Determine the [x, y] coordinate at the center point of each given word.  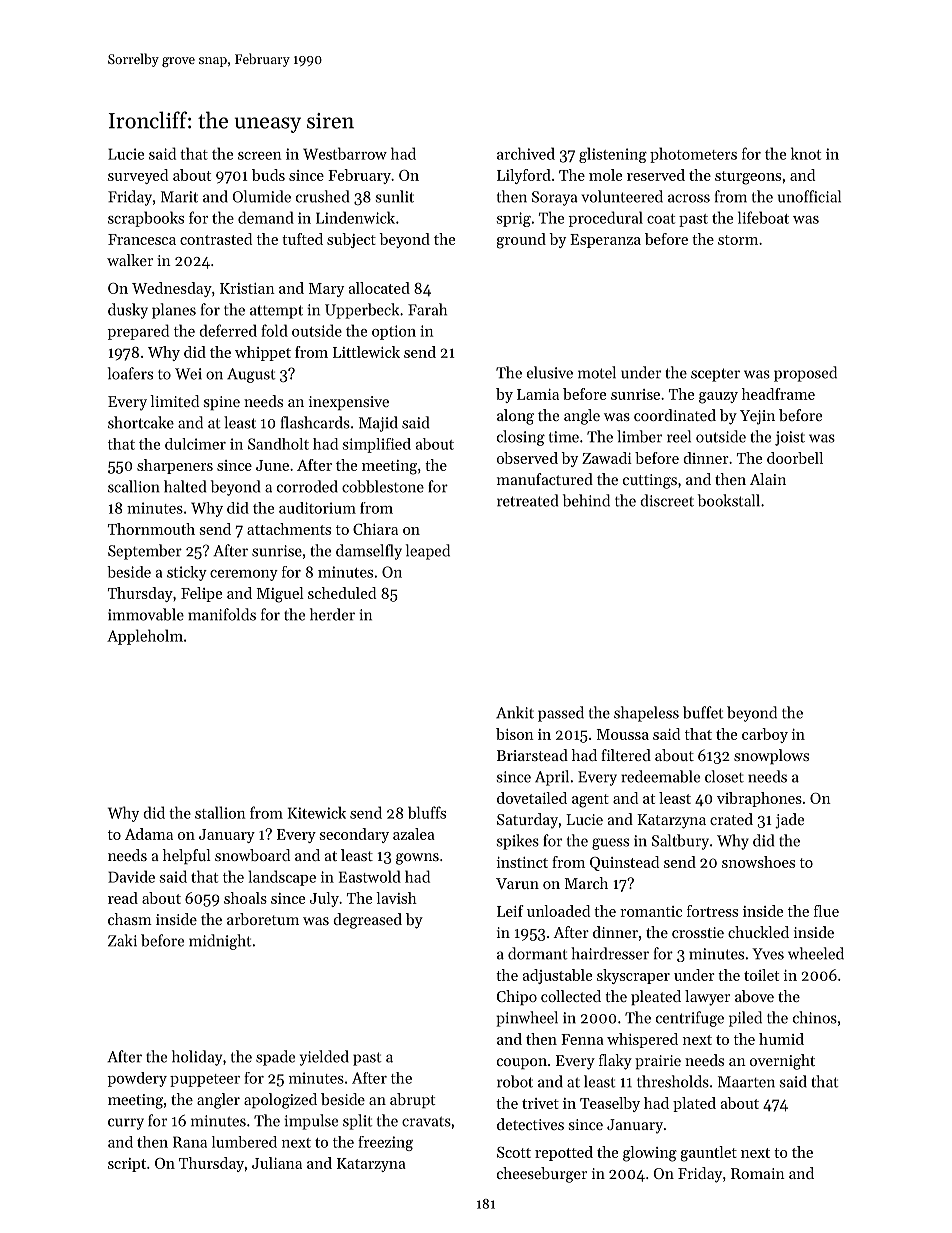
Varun [517, 883]
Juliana [277, 1163]
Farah [427, 309]
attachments [289, 529]
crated [731, 819]
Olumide [262, 196]
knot [806, 153]
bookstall [729, 500]
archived [526, 153]
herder [332, 614]
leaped [428, 552]
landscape [282, 878]
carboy [765, 735]
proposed [805, 374]
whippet [263, 353]
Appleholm [145, 637]
